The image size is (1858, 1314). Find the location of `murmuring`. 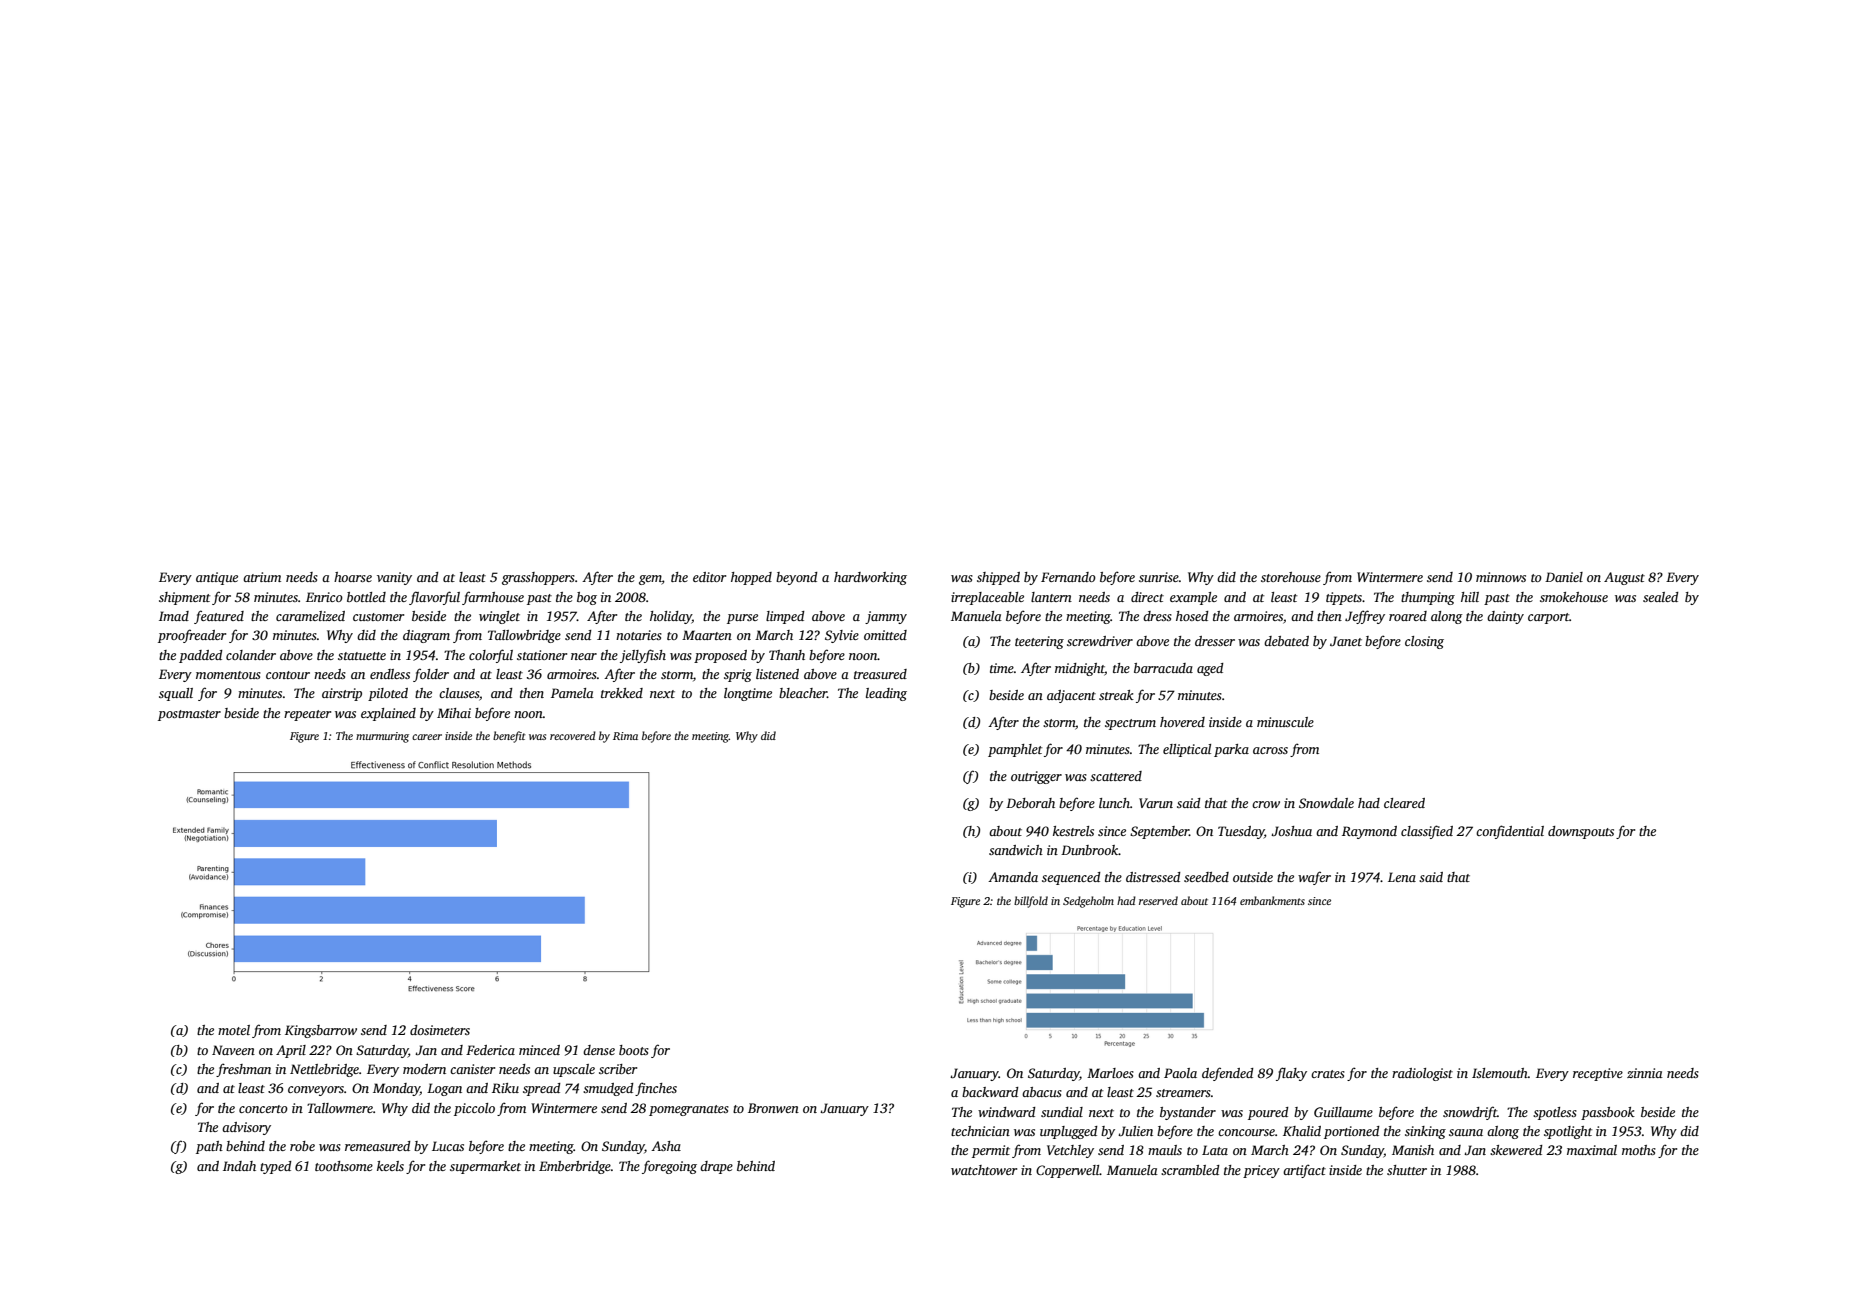

murmuring is located at coordinates (382, 737).
